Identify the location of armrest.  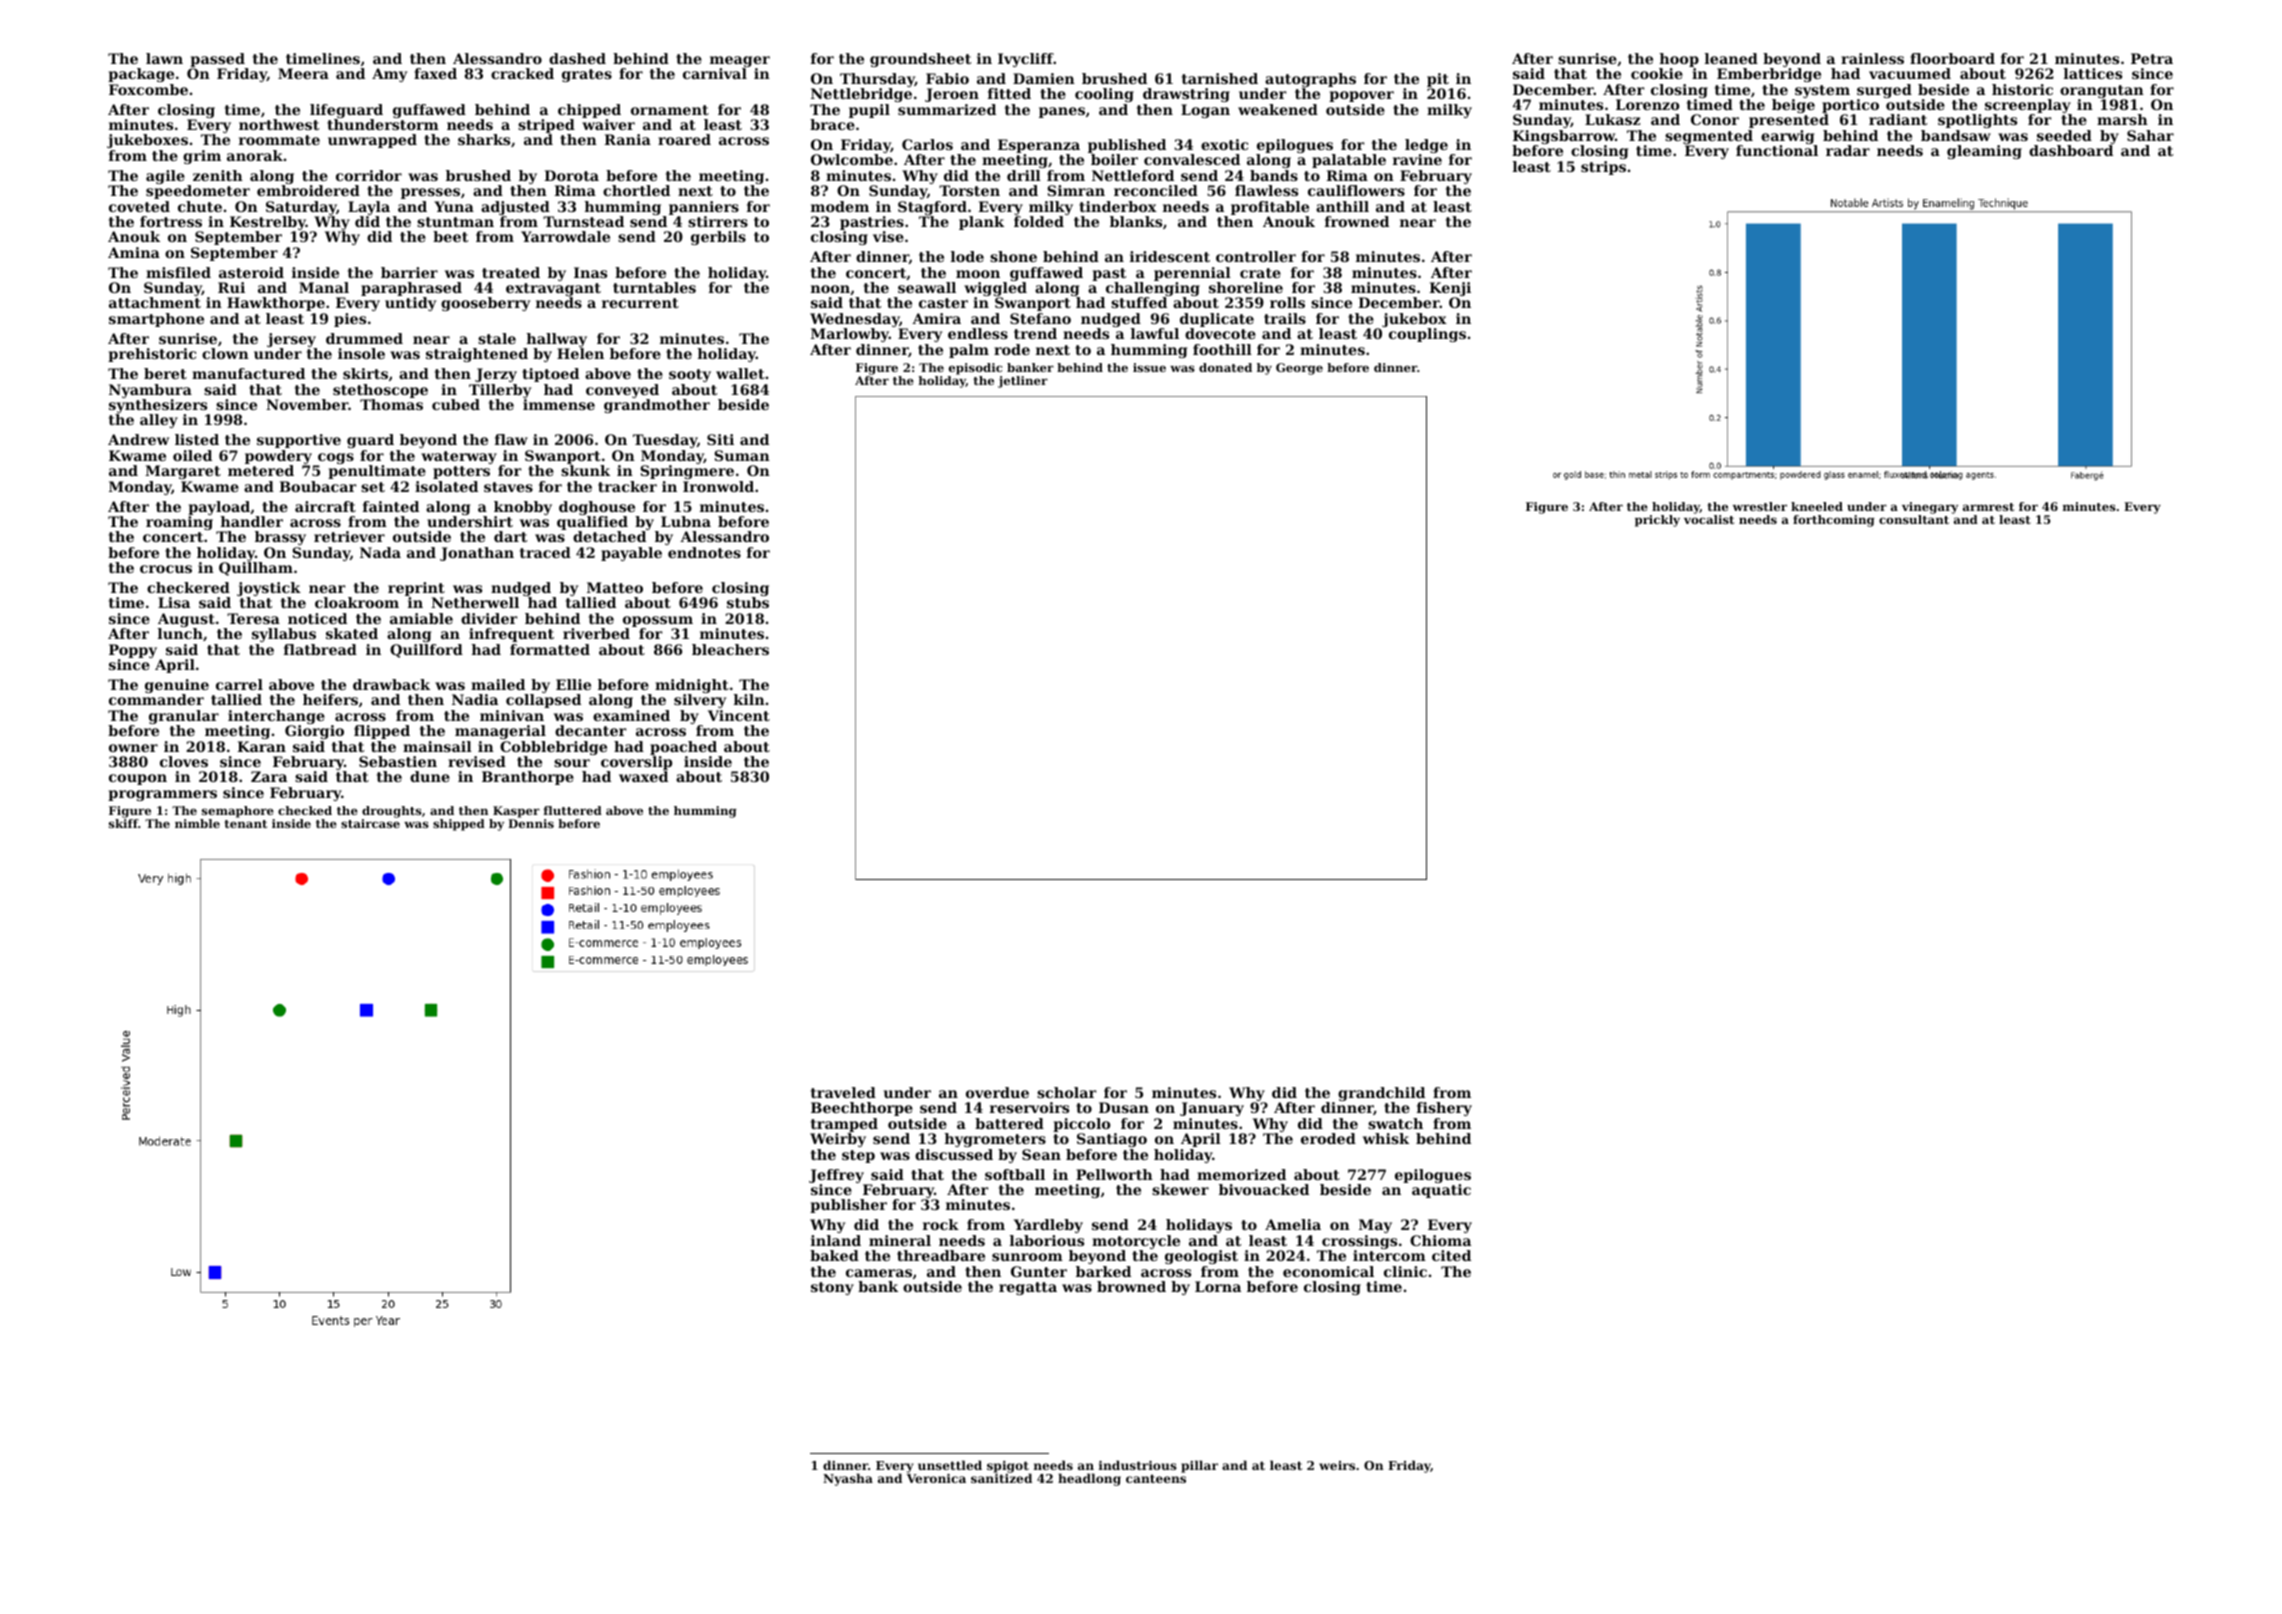
(1988, 507).
